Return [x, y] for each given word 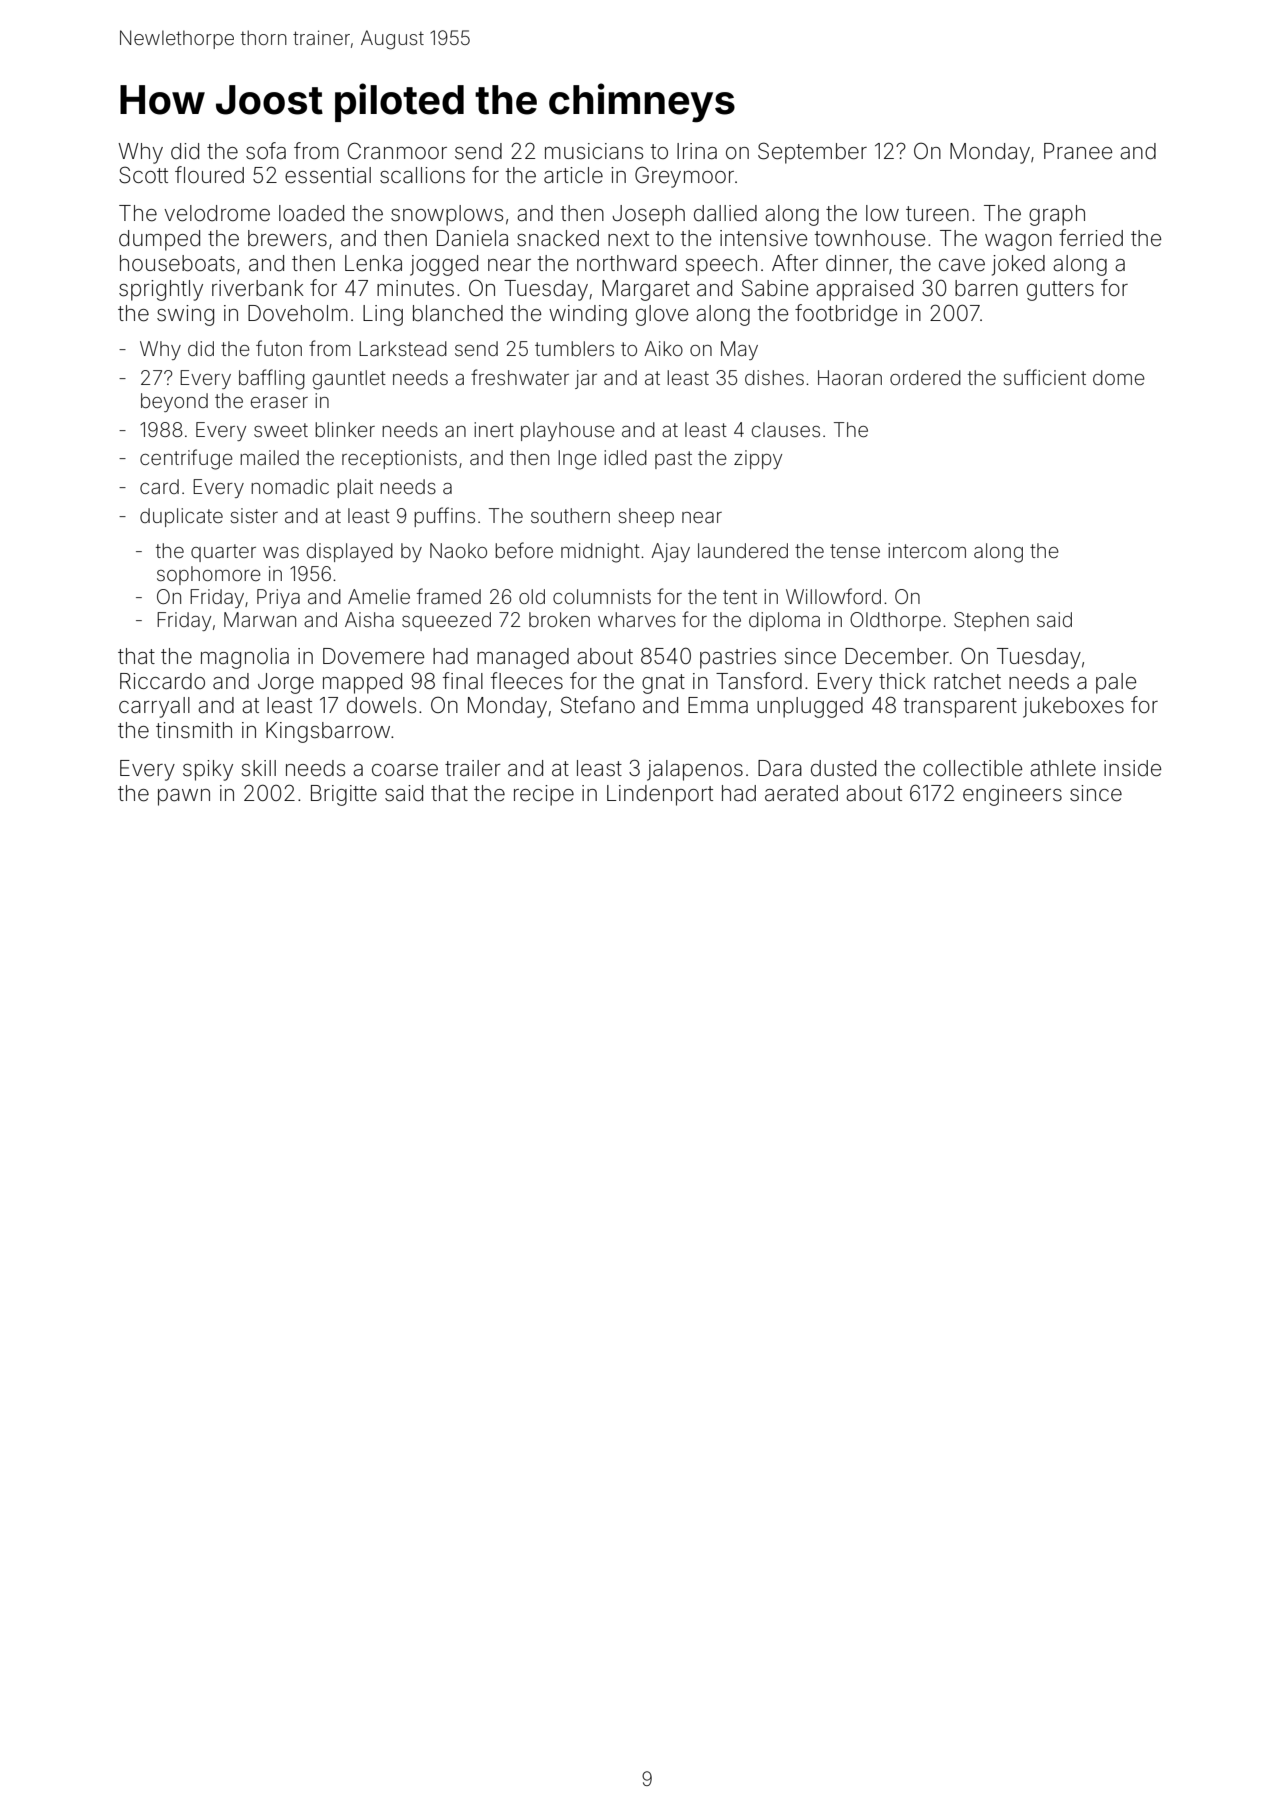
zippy [758, 459]
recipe [544, 795]
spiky [208, 770]
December [897, 656]
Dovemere [373, 656]
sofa [266, 151]
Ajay [670, 552]
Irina [697, 151]
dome [1119, 377]
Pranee [1078, 151]
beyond [174, 402]
